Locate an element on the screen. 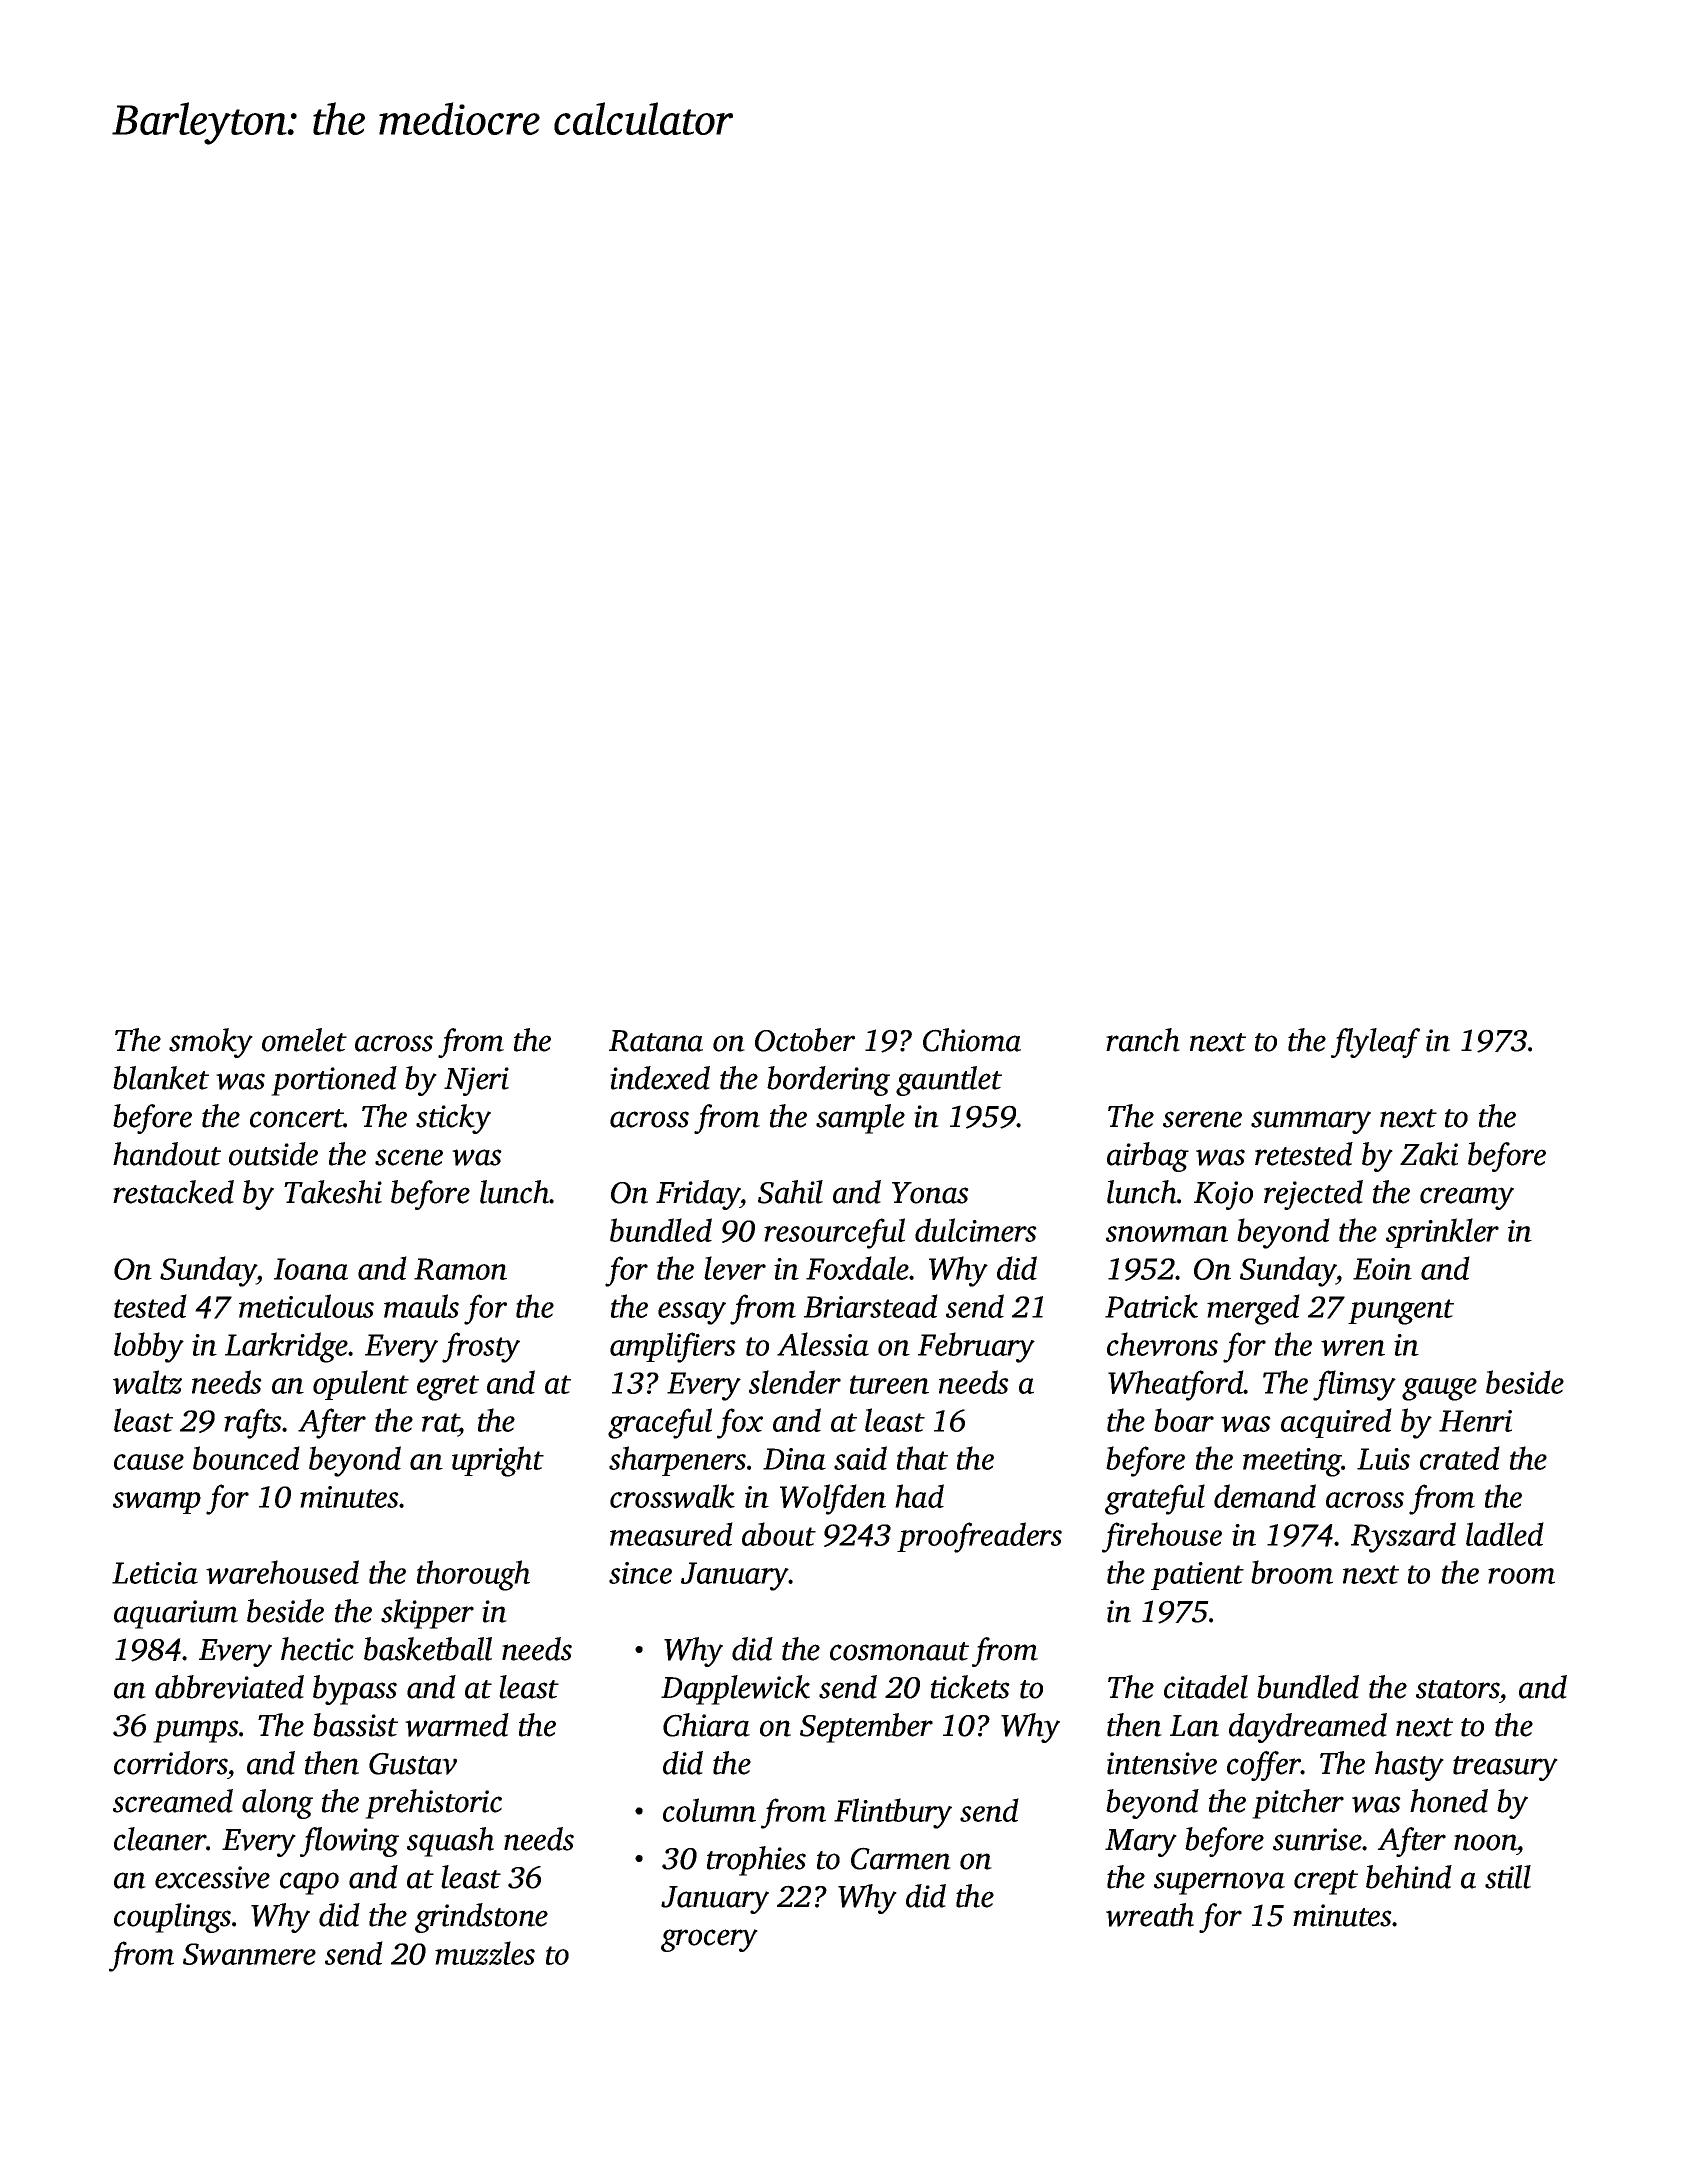 The image size is (1683, 2178). Friday is located at coordinates (698, 1195).
